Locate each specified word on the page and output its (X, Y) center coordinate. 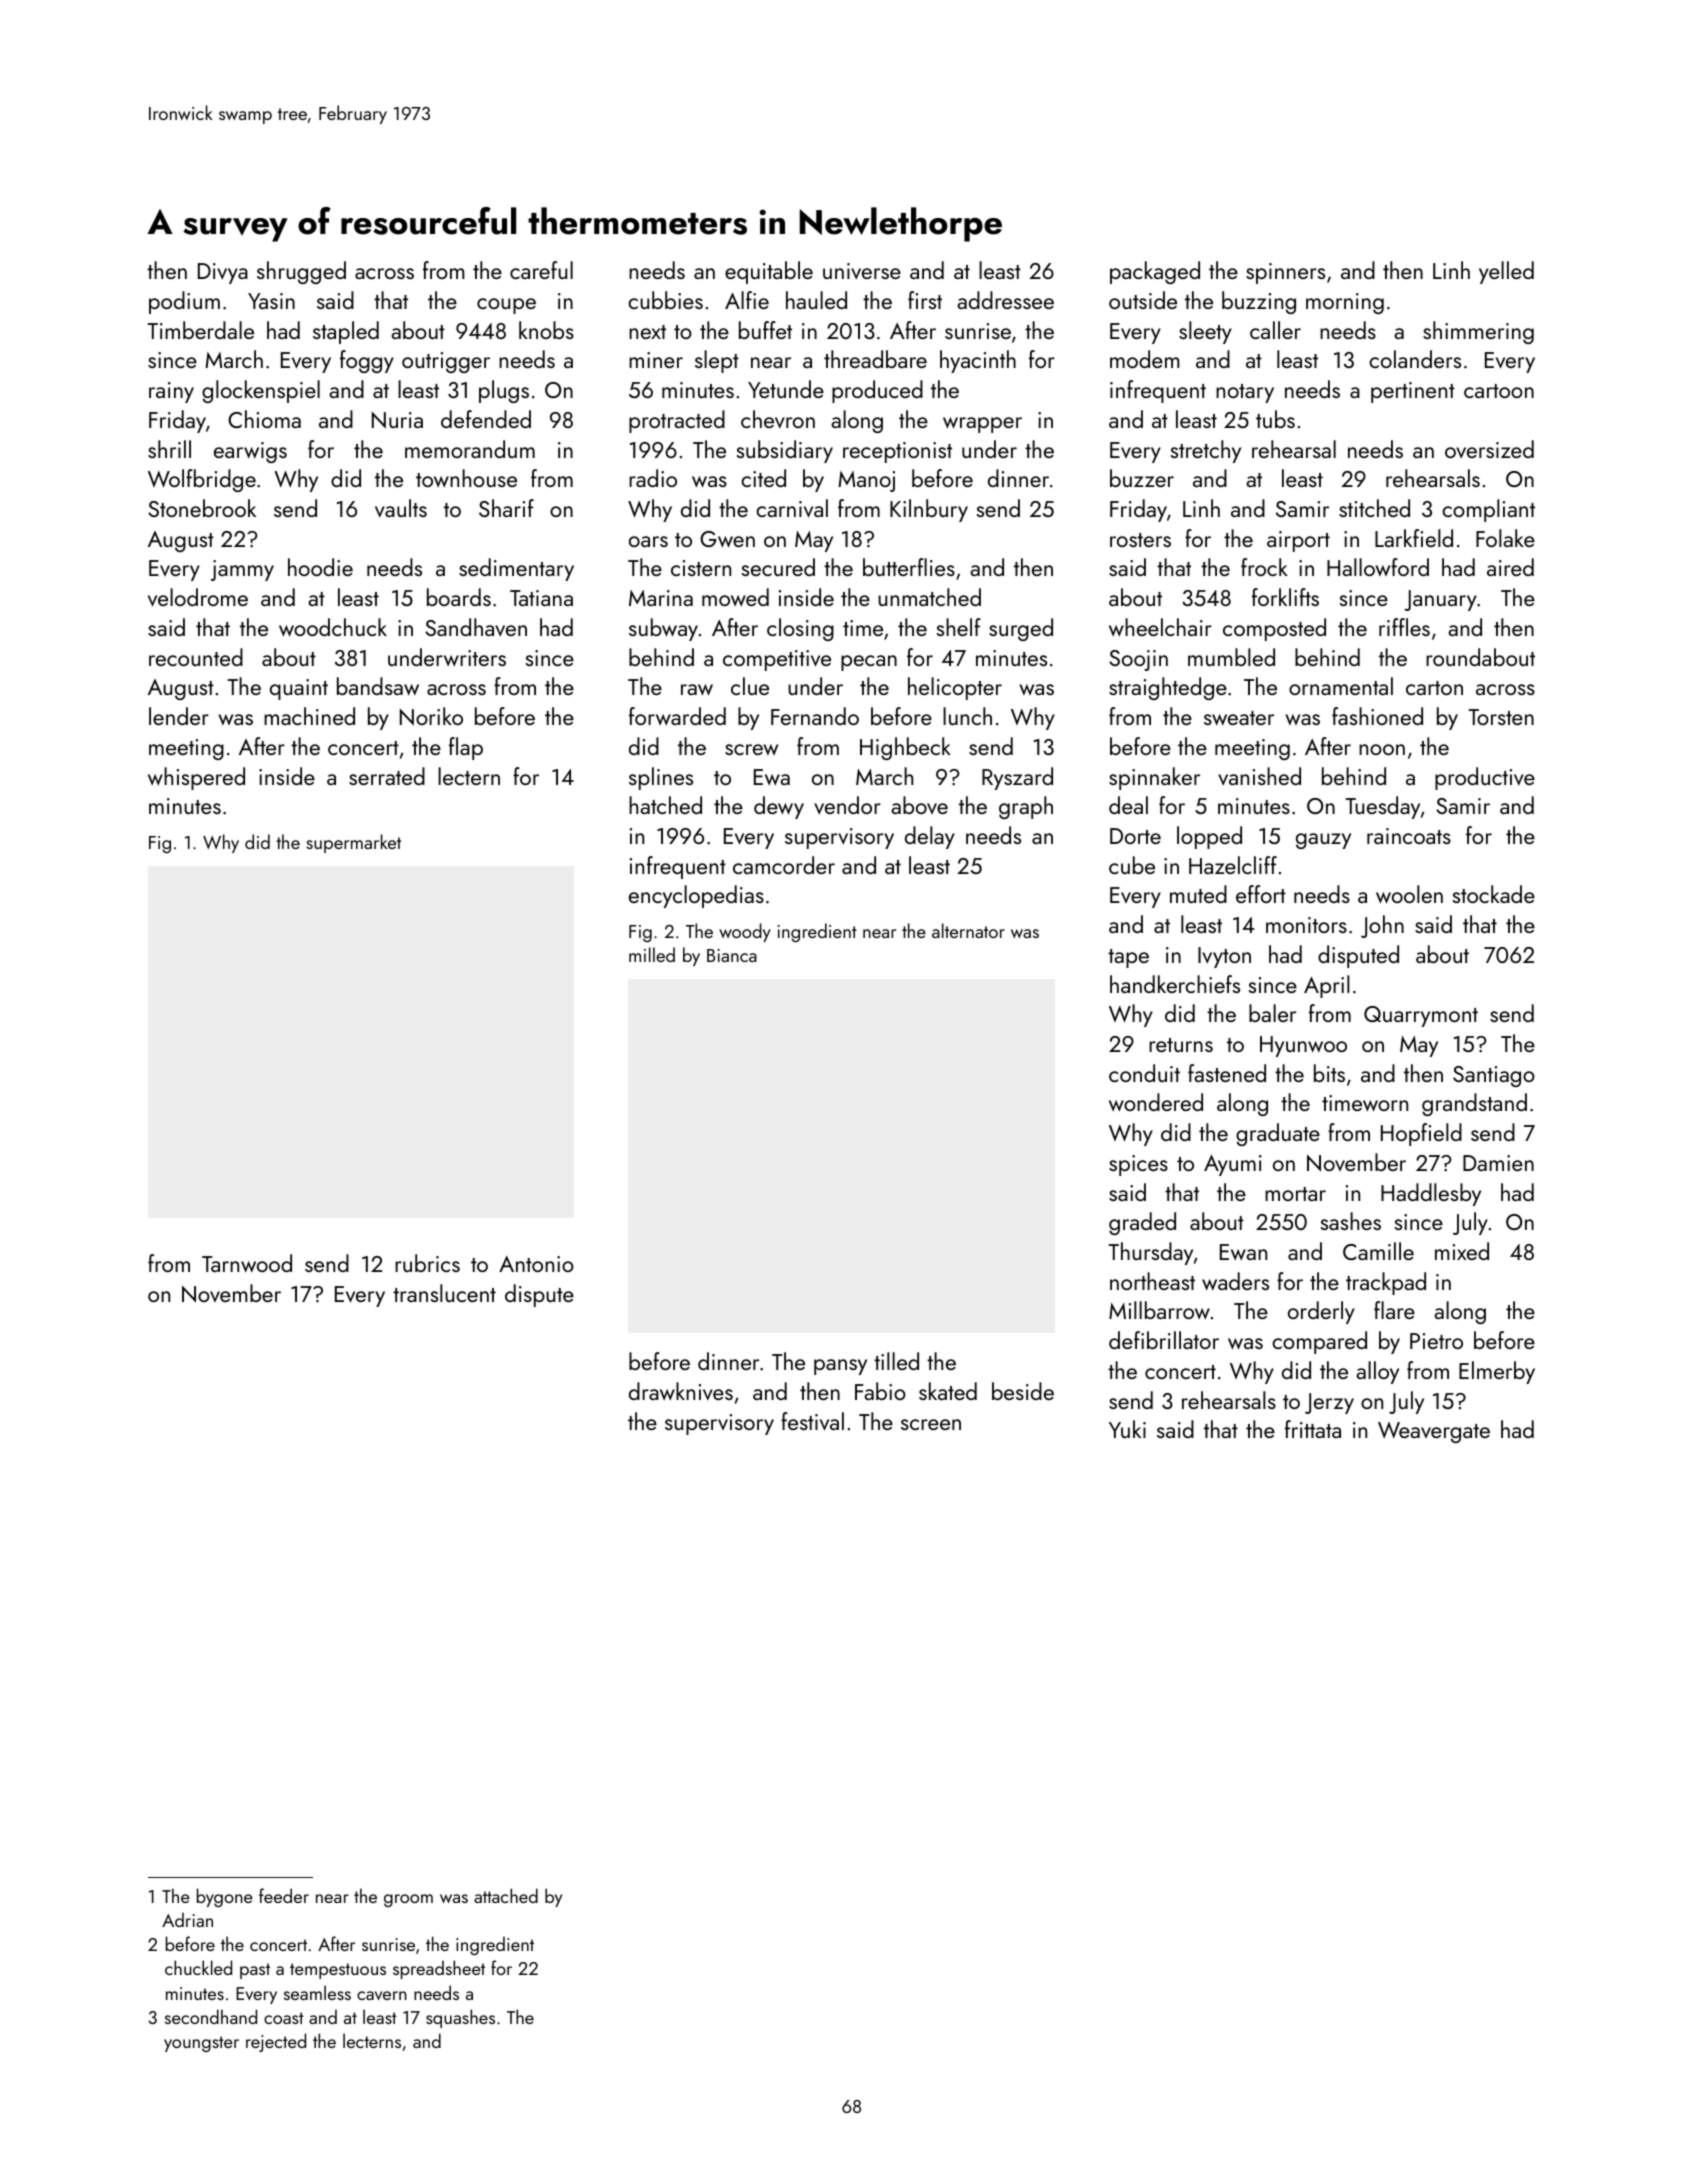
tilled (896, 1361)
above (919, 805)
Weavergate (1434, 1432)
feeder (284, 1895)
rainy (171, 392)
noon (1382, 749)
